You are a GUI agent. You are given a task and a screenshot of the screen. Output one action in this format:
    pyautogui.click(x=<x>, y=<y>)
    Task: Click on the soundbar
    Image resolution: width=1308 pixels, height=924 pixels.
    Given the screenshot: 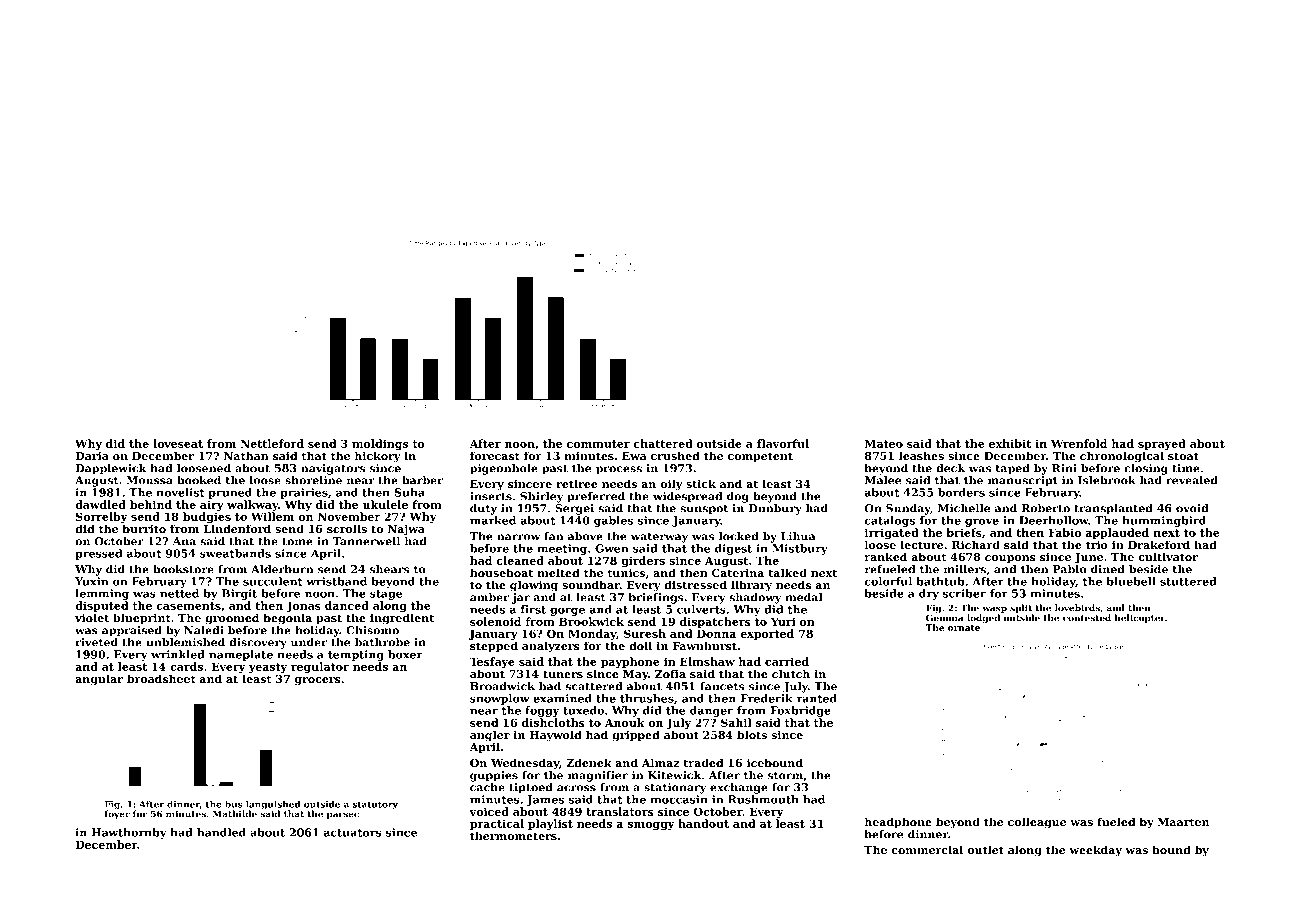 What is the action you would take?
    pyautogui.click(x=591, y=584)
